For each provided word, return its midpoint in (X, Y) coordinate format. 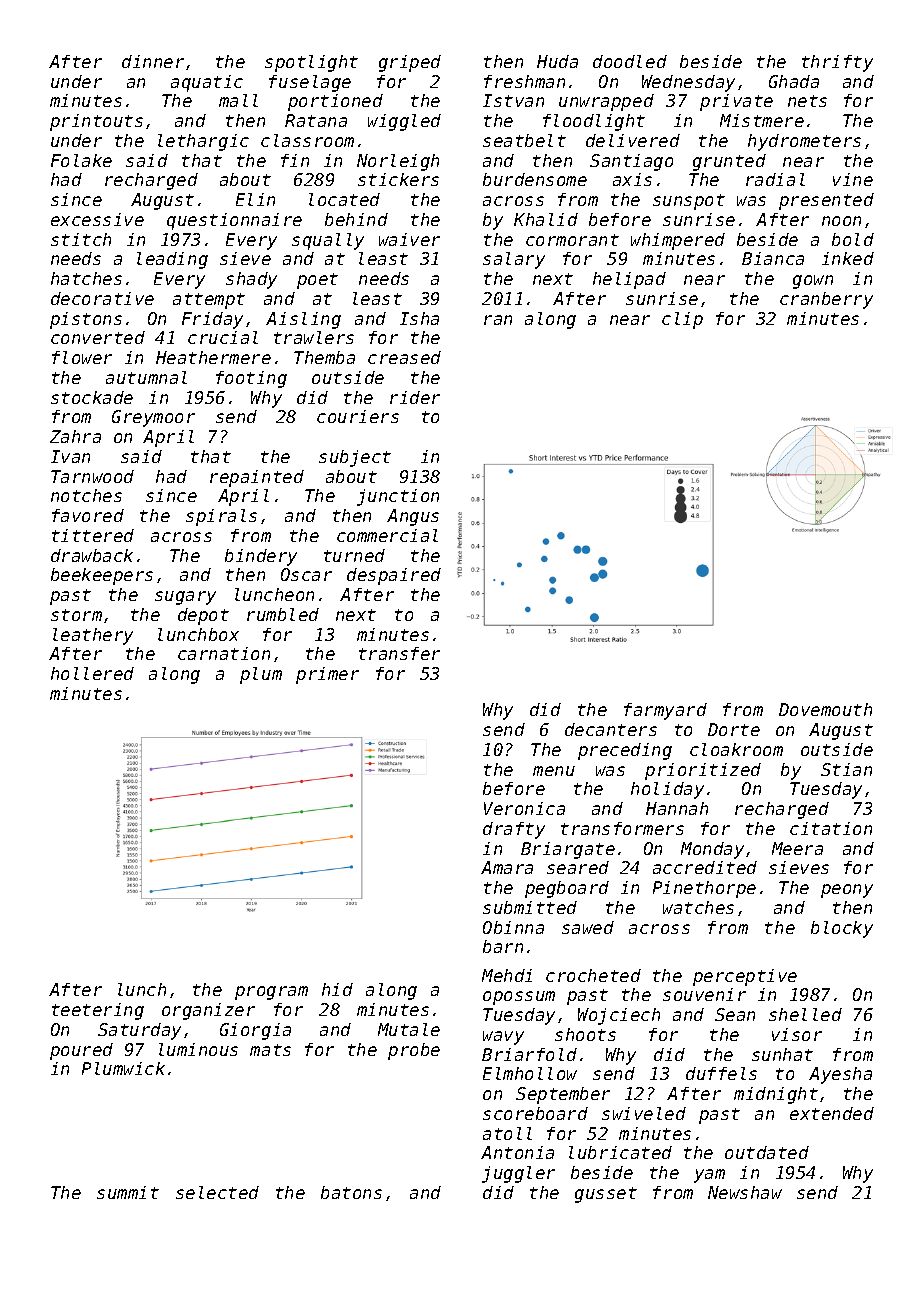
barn (503, 946)
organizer (208, 1011)
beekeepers (102, 576)
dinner (153, 61)
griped (410, 63)
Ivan (70, 456)
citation (831, 828)
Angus (413, 517)
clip (682, 320)
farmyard (665, 711)
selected (217, 1192)
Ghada (794, 81)
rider (415, 397)
